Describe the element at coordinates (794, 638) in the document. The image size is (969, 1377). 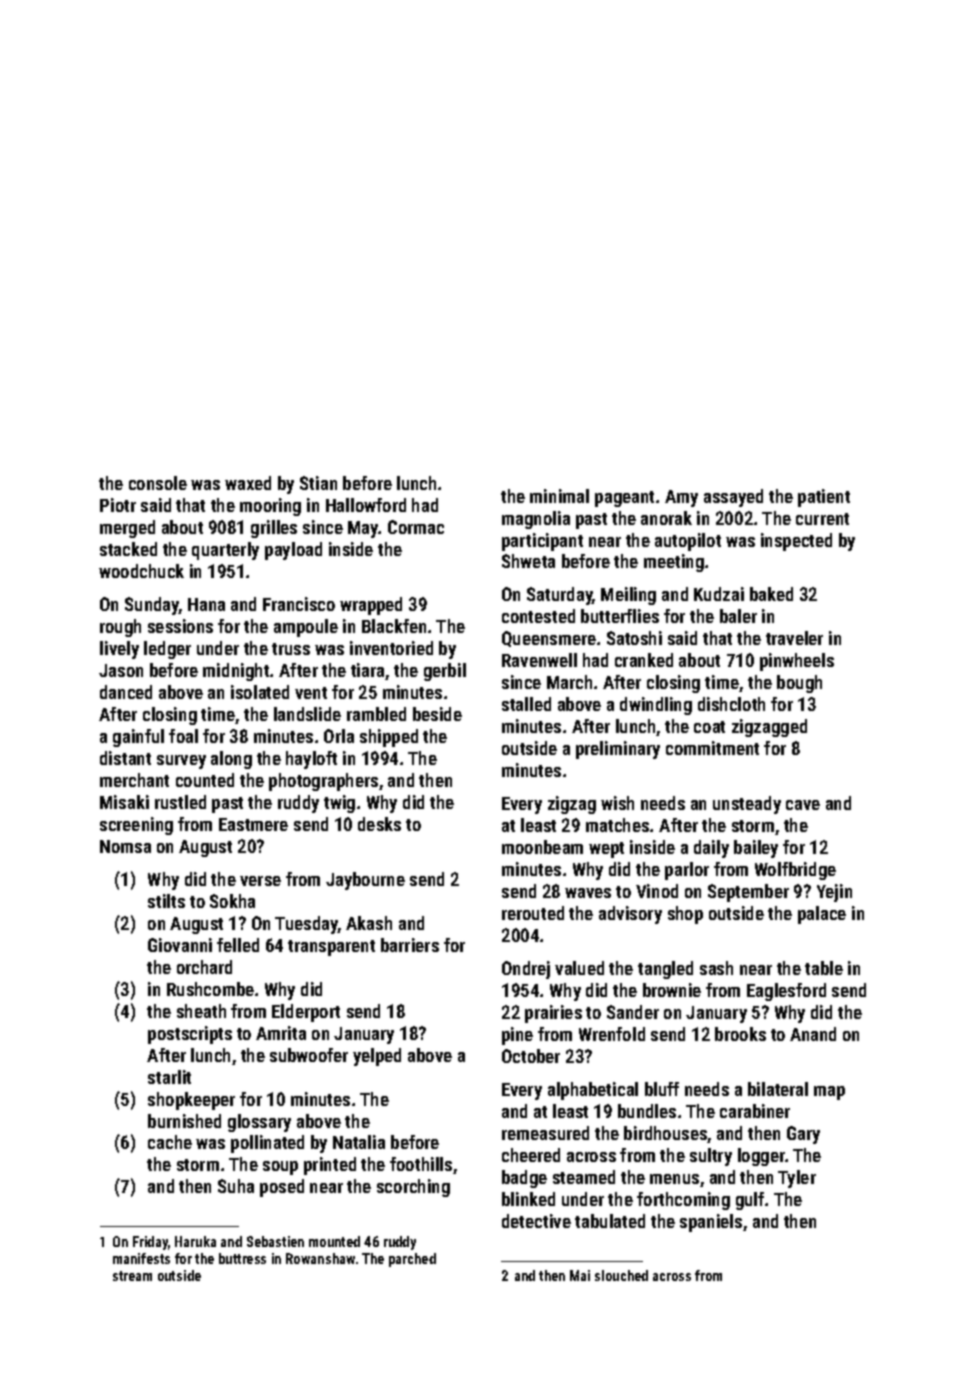
I see `traveler` at that location.
